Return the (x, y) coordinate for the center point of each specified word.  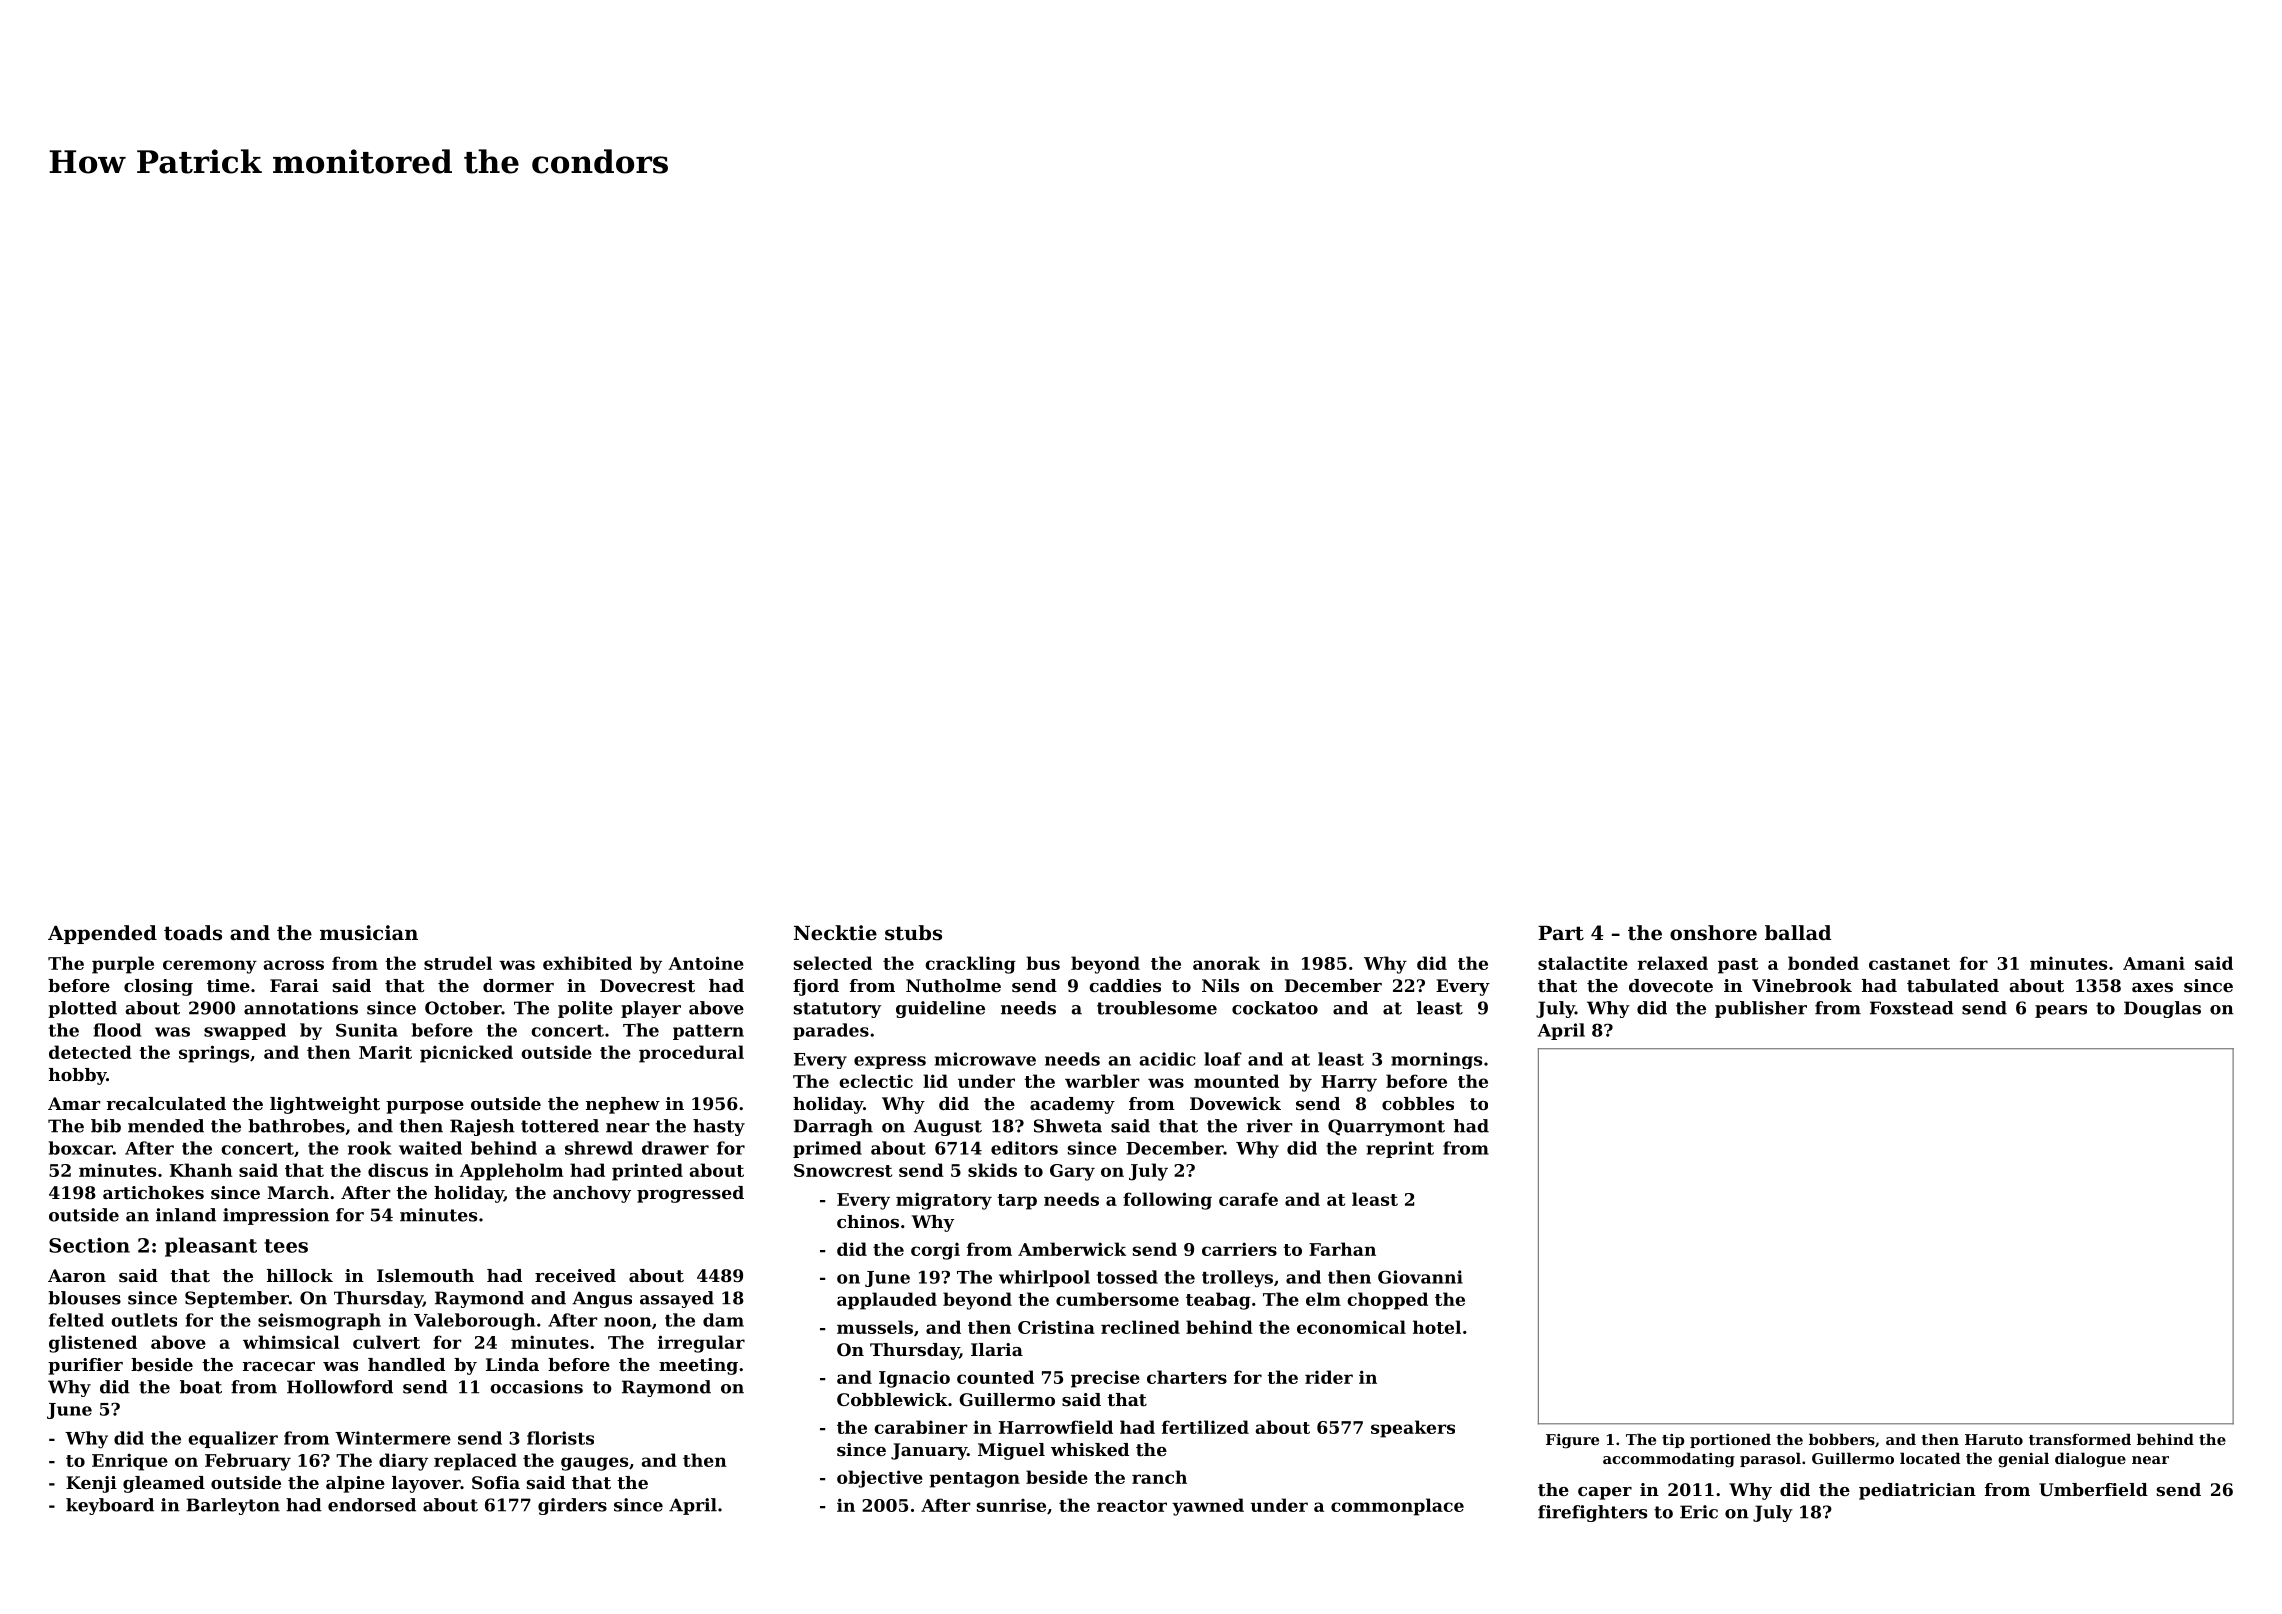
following (1167, 1201)
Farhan (1342, 1249)
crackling (970, 965)
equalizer (233, 1439)
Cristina (1056, 1327)
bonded (1823, 963)
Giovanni (1420, 1277)
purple (123, 965)
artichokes (153, 1192)
